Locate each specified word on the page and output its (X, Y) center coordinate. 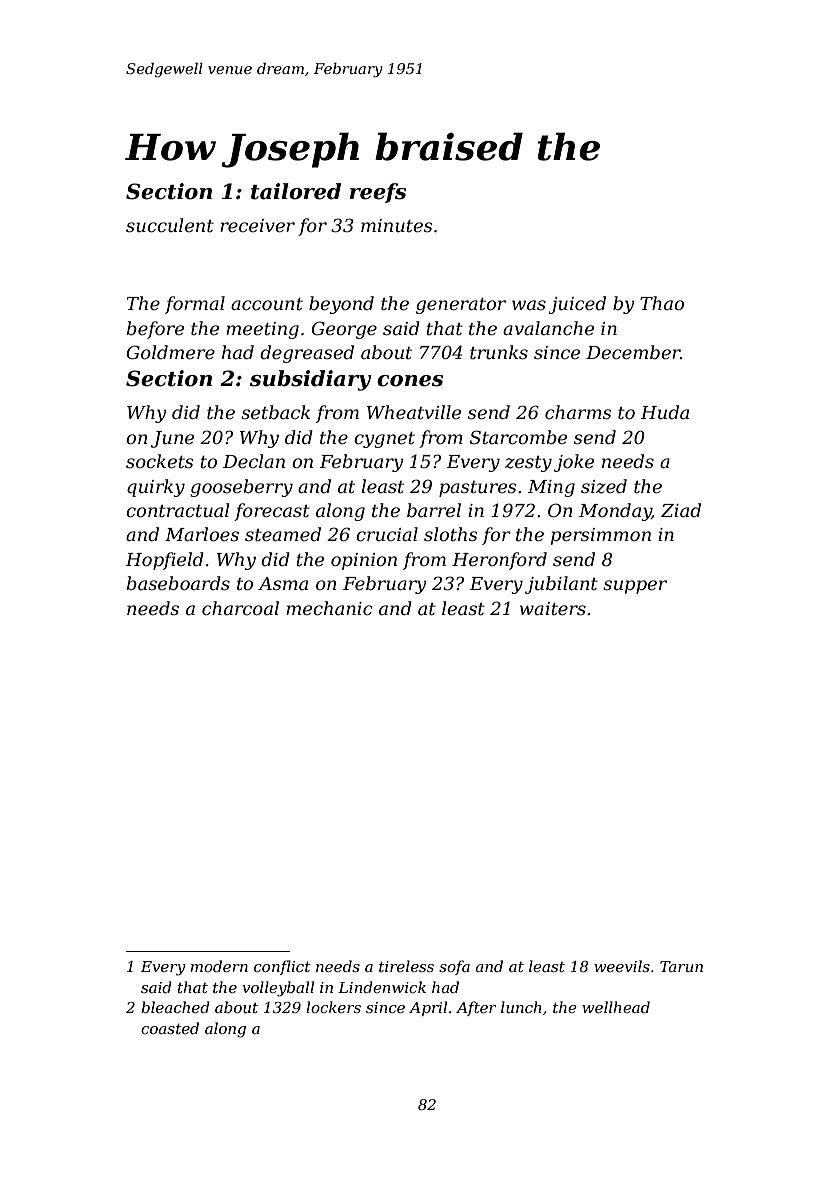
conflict (282, 967)
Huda (664, 412)
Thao (662, 303)
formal (195, 305)
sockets (160, 461)
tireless (406, 966)
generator (461, 306)
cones (410, 381)
